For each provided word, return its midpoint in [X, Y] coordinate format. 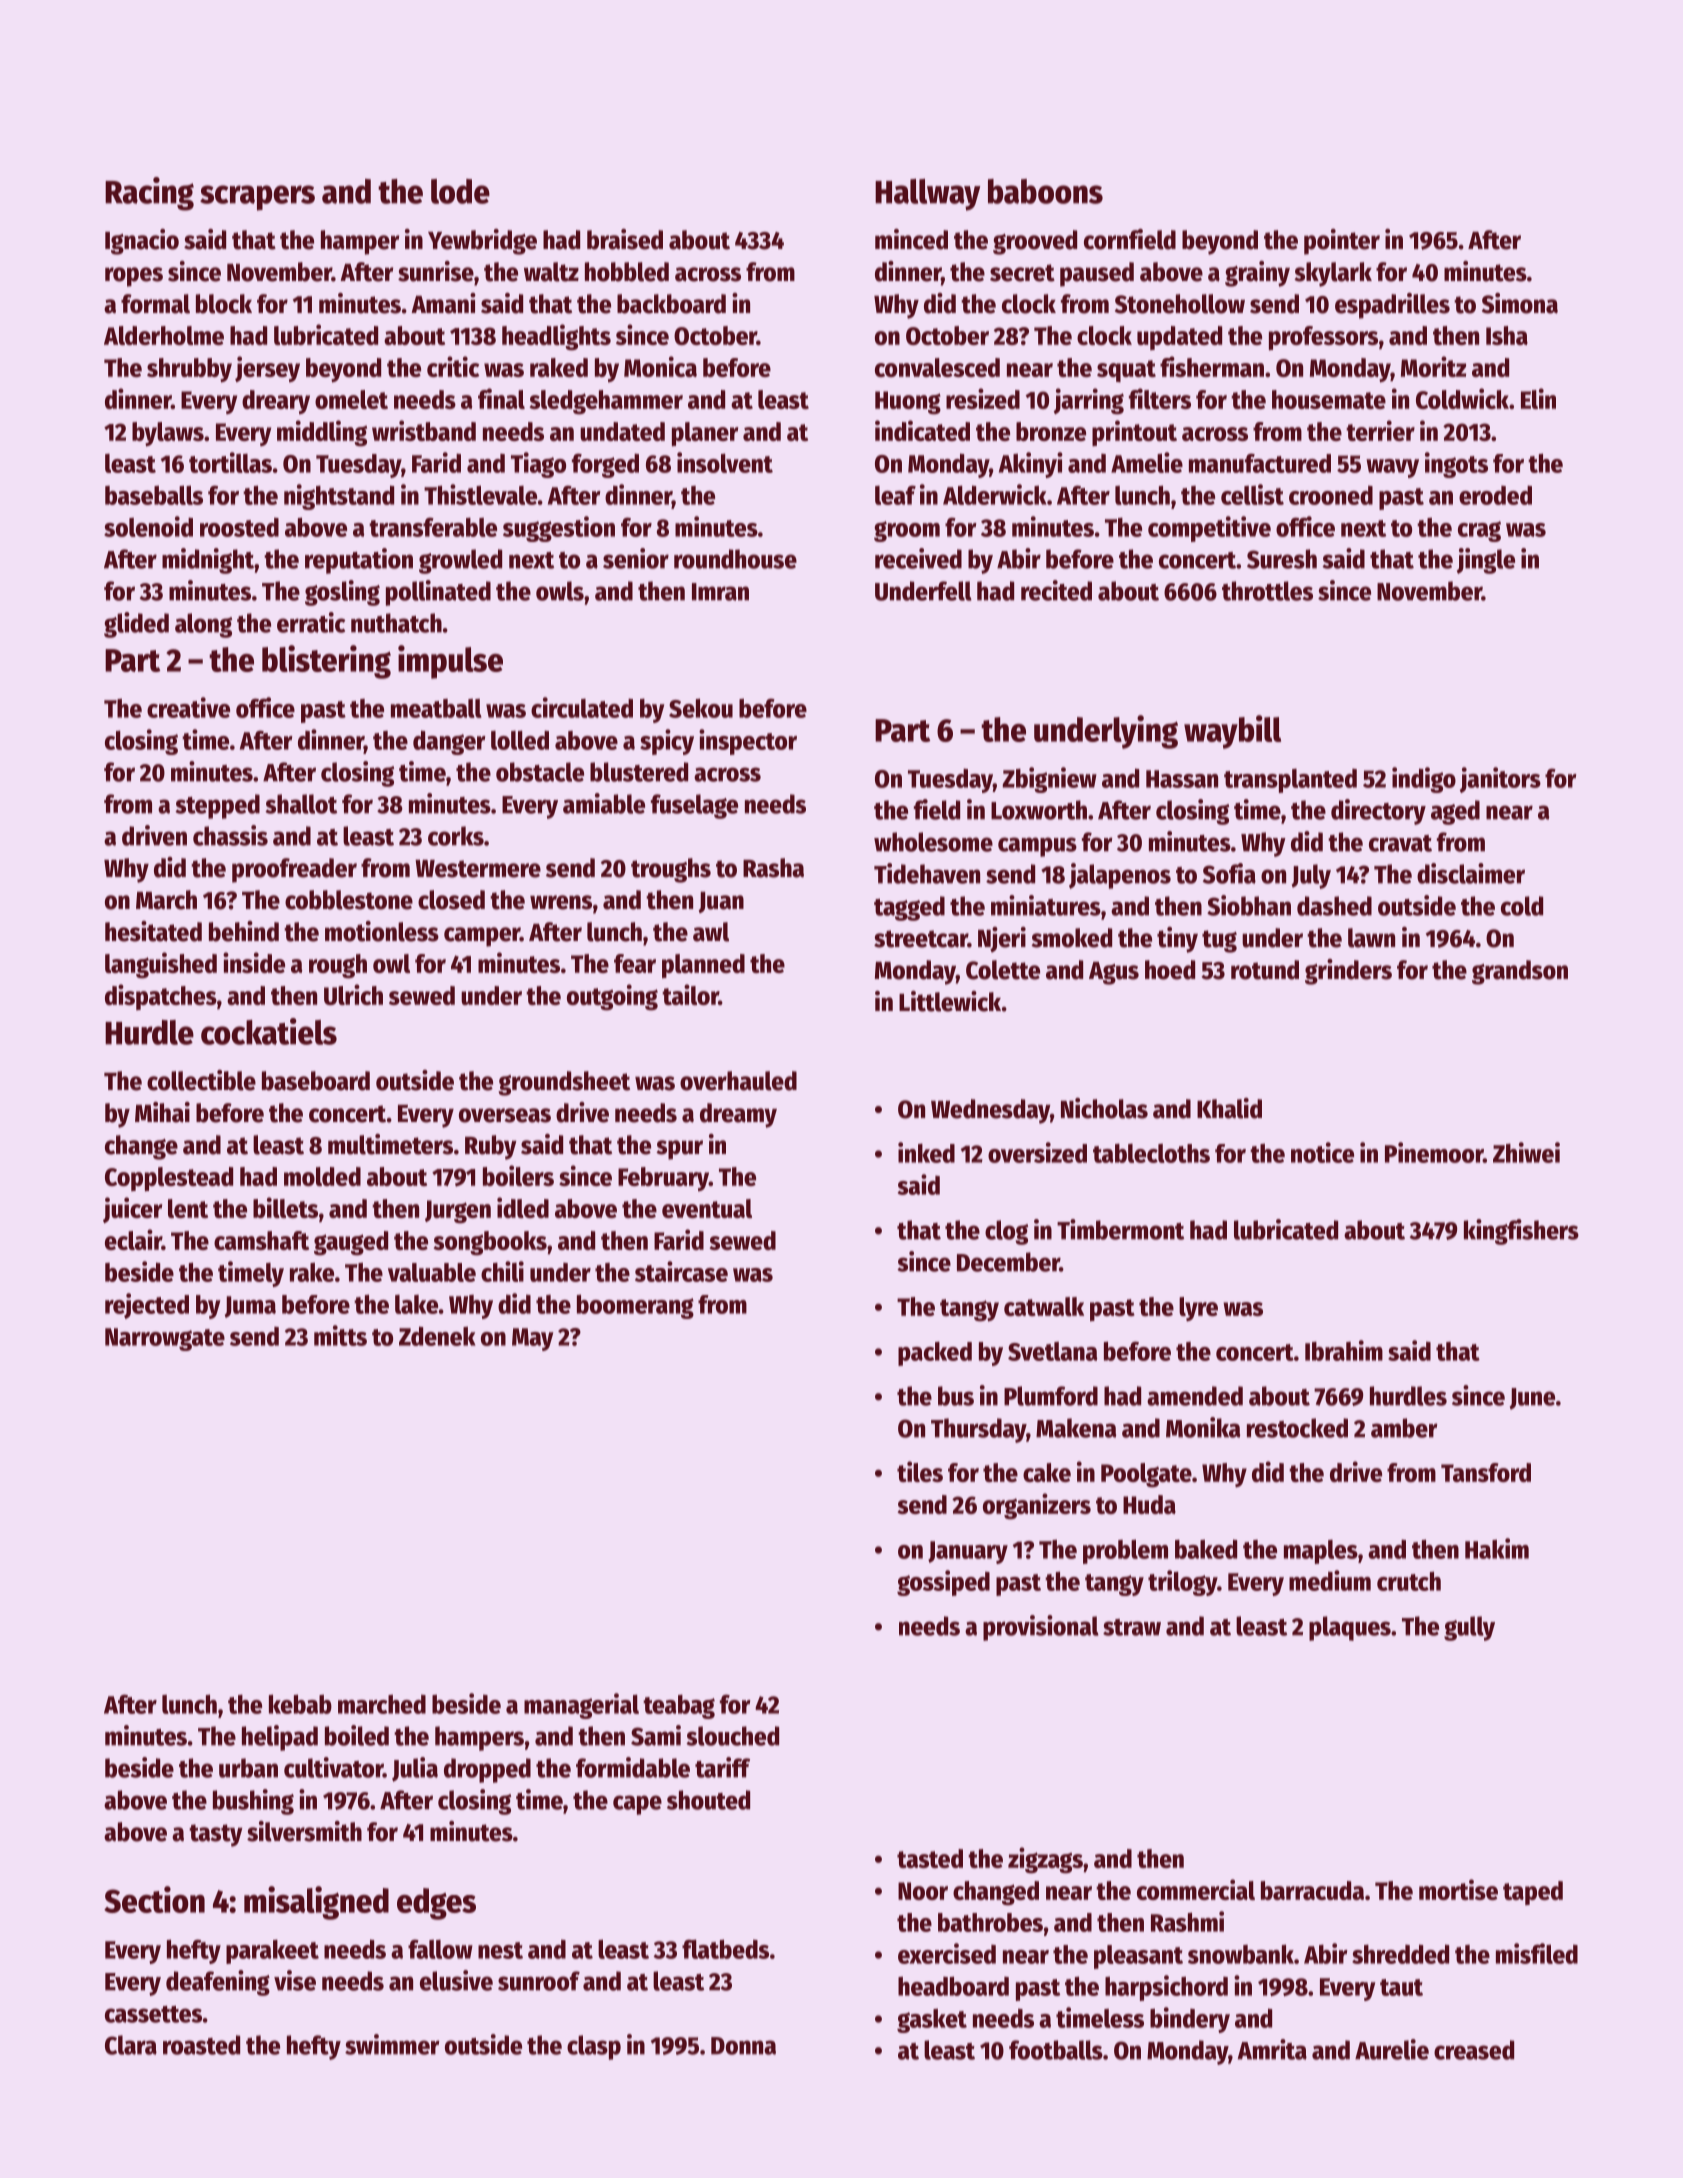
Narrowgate [165, 1339]
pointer [1342, 242]
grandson [1520, 972]
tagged [909, 908]
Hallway [927, 195]
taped [1533, 1893]
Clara [131, 2045]
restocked [1297, 1428]
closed [451, 900]
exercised [947, 1953]
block [224, 304]
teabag [679, 1707]
